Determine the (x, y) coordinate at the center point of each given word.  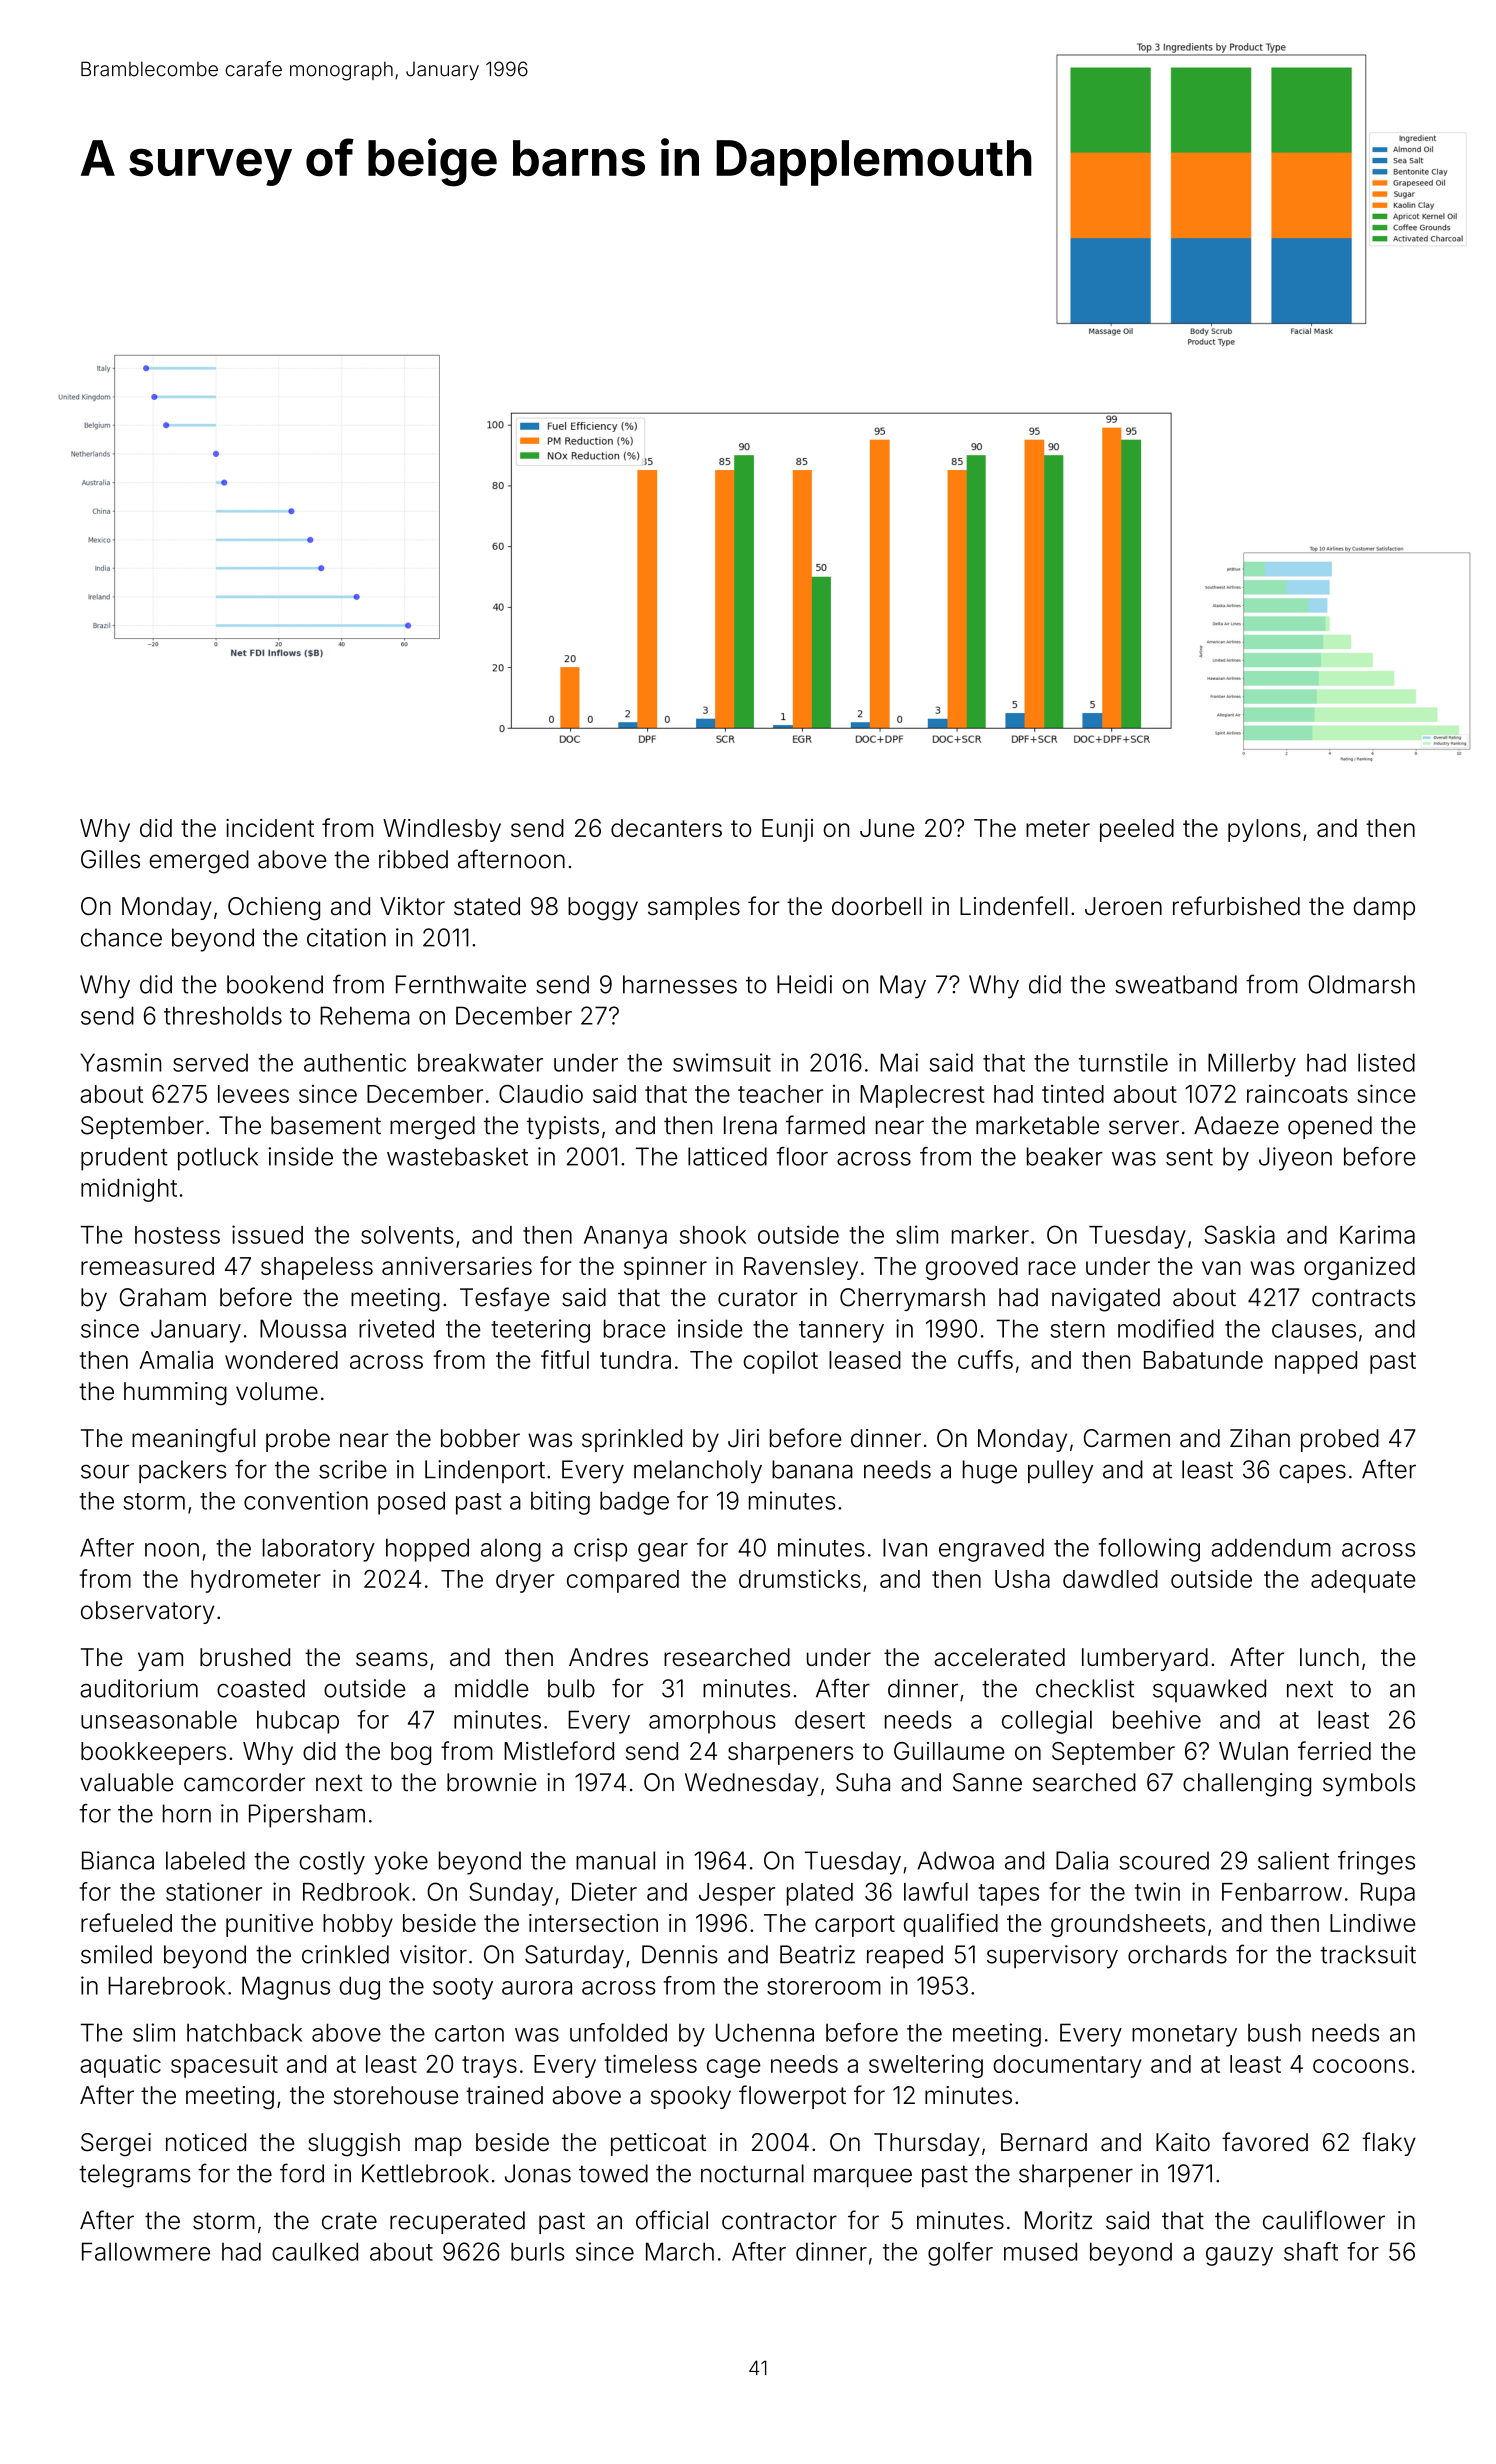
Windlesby (442, 830)
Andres (608, 1657)
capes (1312, 1473)
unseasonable (159, 1719)
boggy (603, 909)
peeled (1137, 830)
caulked (315, 2251)
